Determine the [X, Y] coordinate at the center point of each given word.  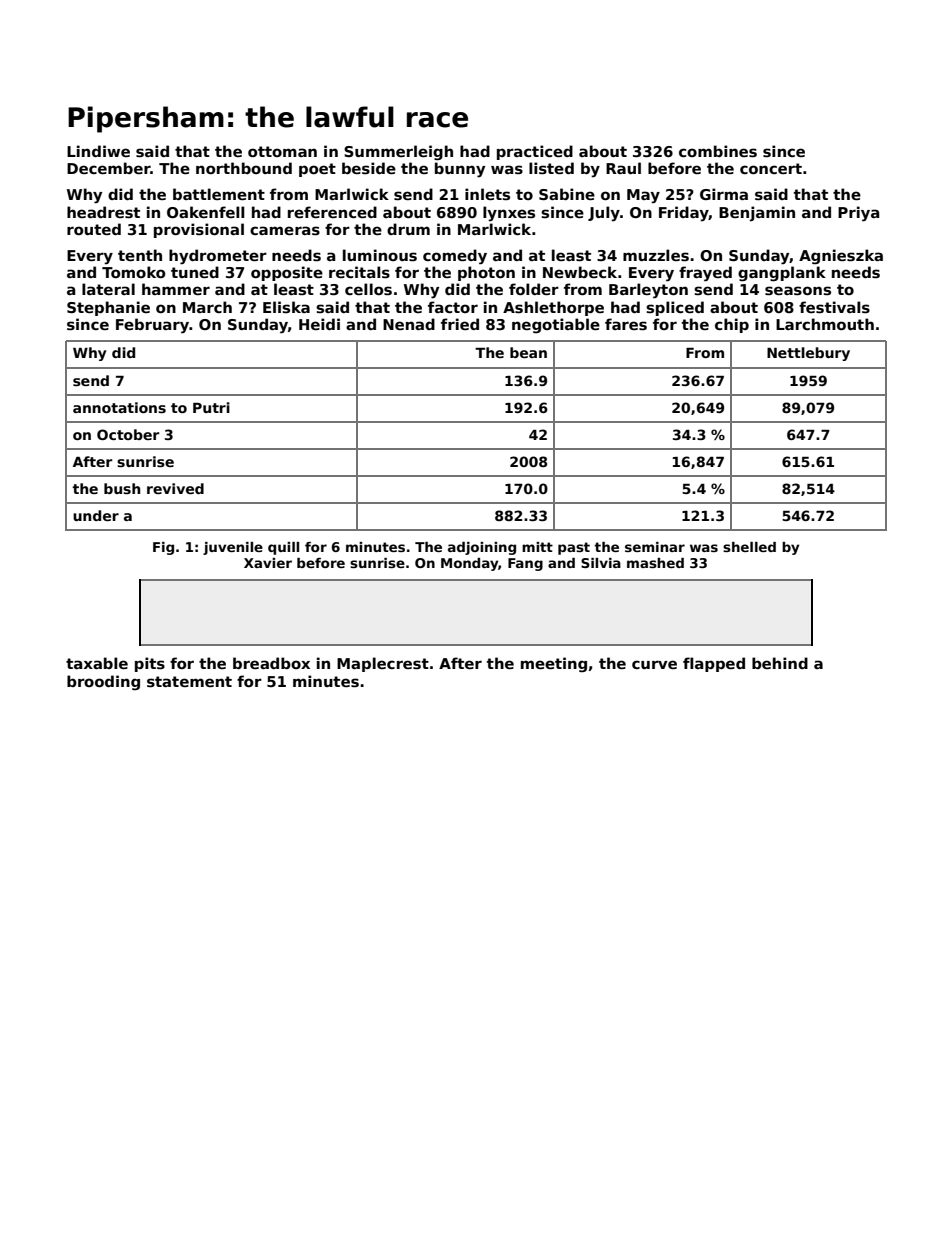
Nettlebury [808, 354]
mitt [537, 547]
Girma [724, 194]
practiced [535, 152]
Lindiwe [98, 151]
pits [150, 664]
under [96, 515]
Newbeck [580, 272]
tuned [195, 272]
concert [771, 168]
